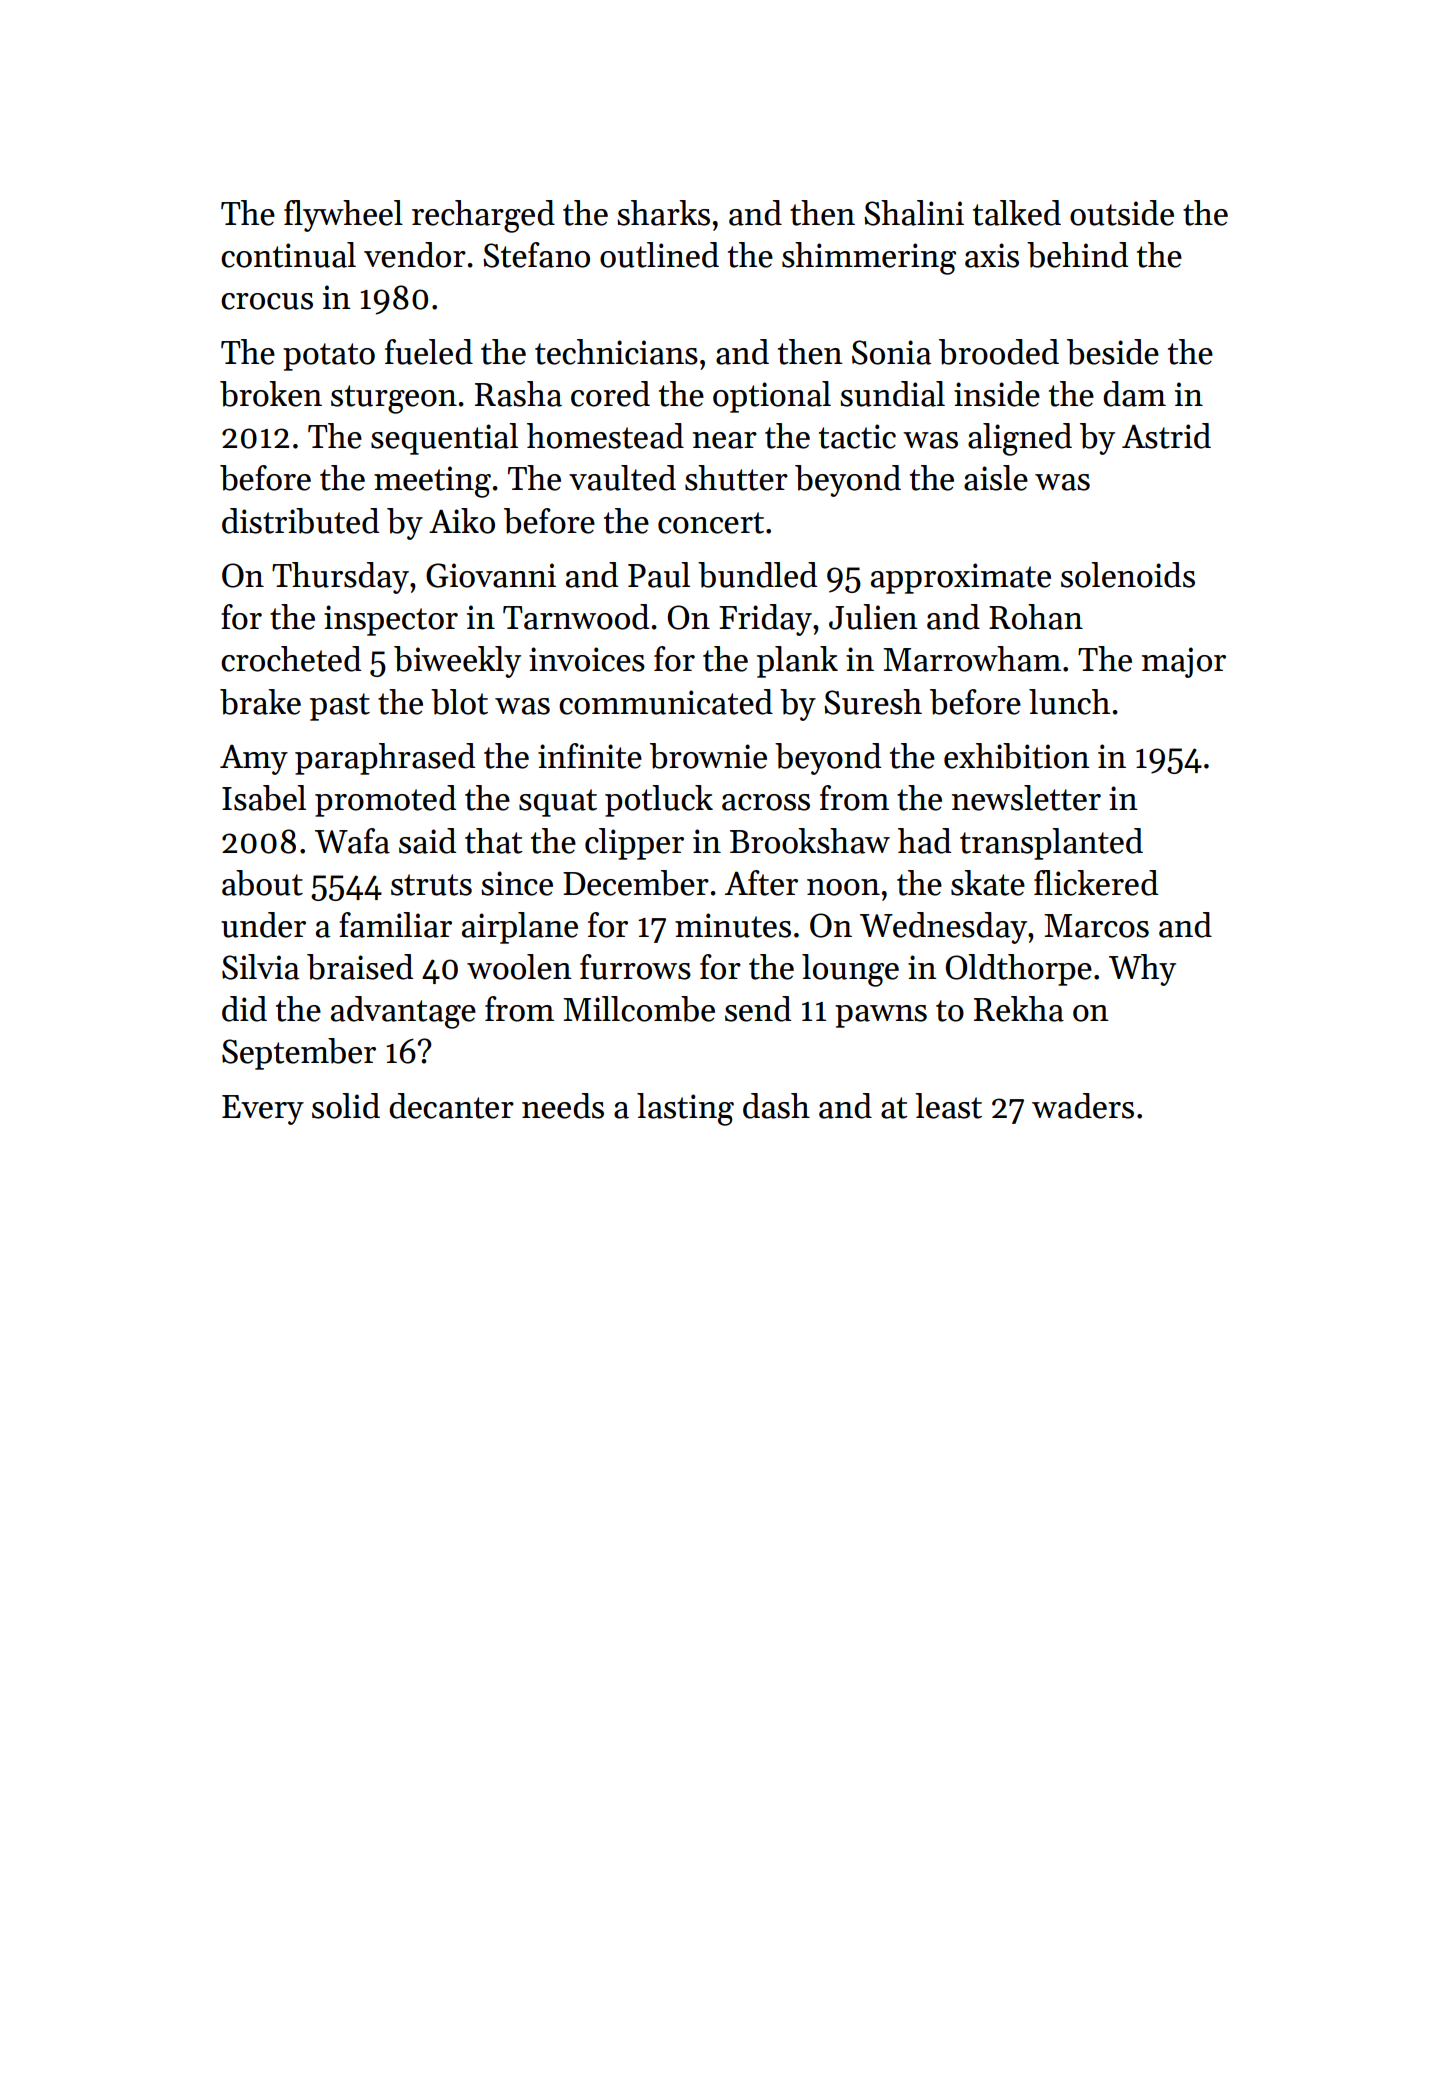 Image resolution: width=1450 pixels, height=2100 pixels. Describe the element at coordinates (1036, 617) in the screenshot. I see `Rohan` at that location.
